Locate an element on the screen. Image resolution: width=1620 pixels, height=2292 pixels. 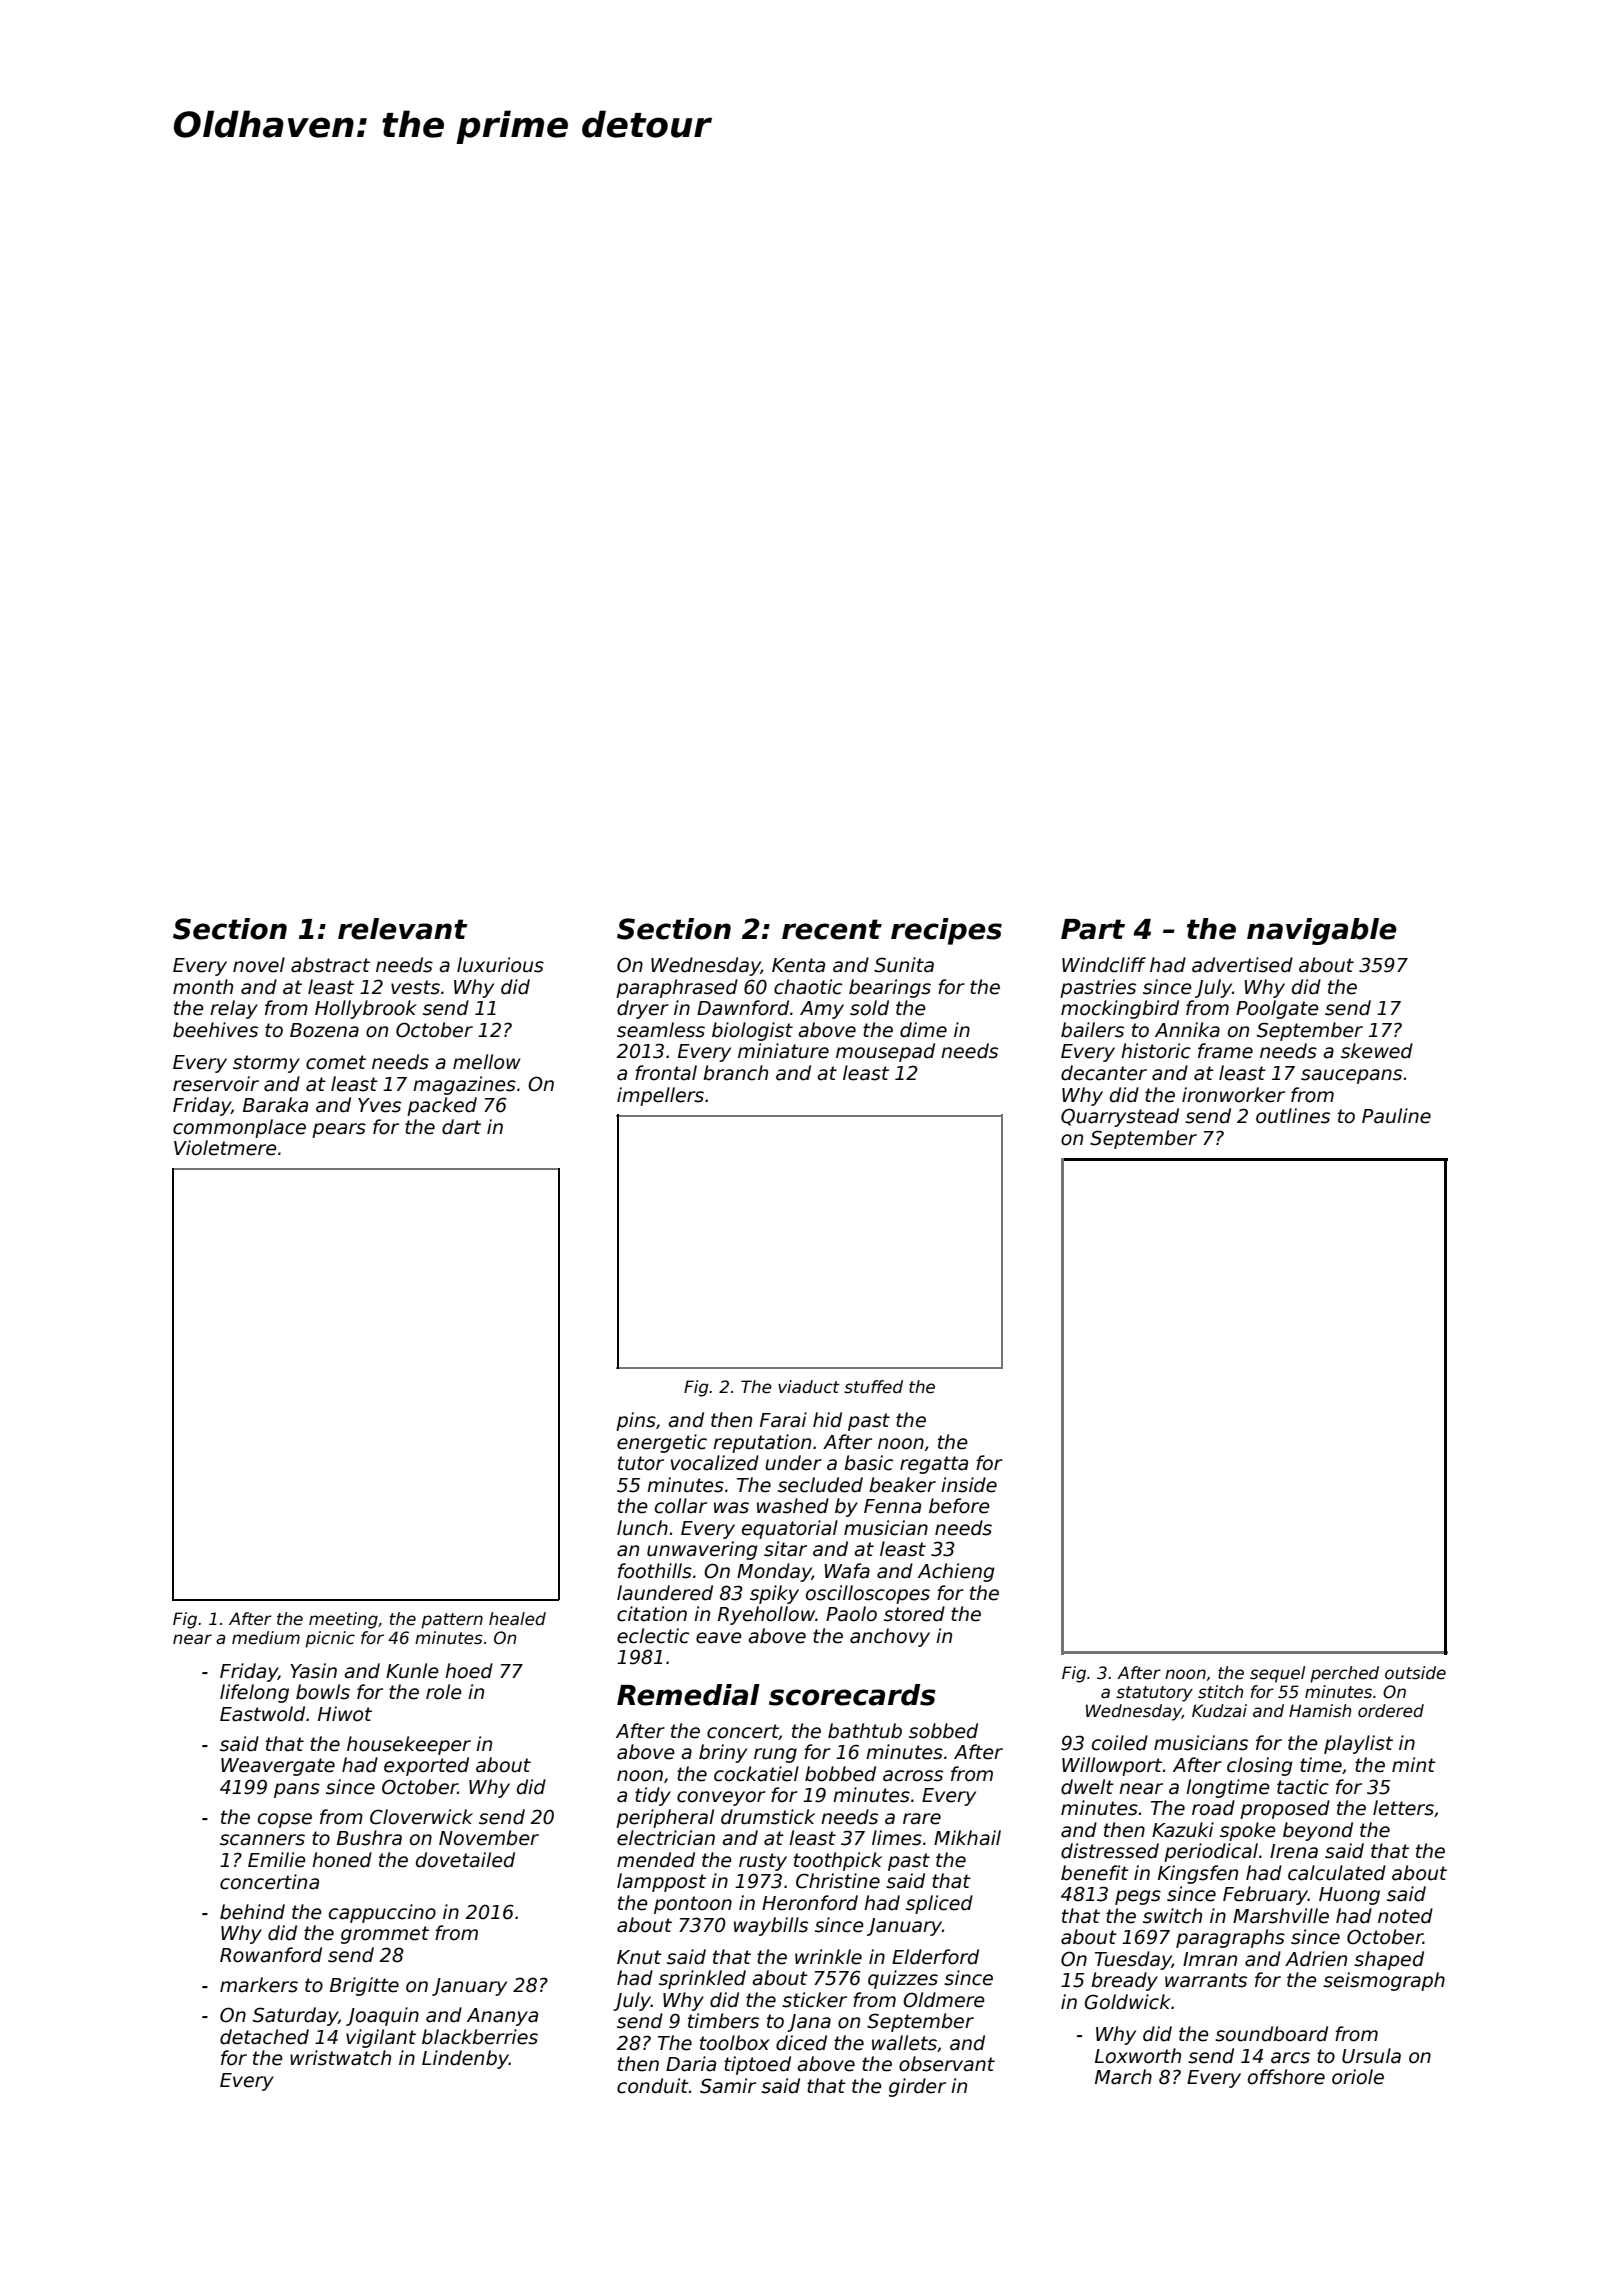
Achieng is located at coordinates (956, 1572).
